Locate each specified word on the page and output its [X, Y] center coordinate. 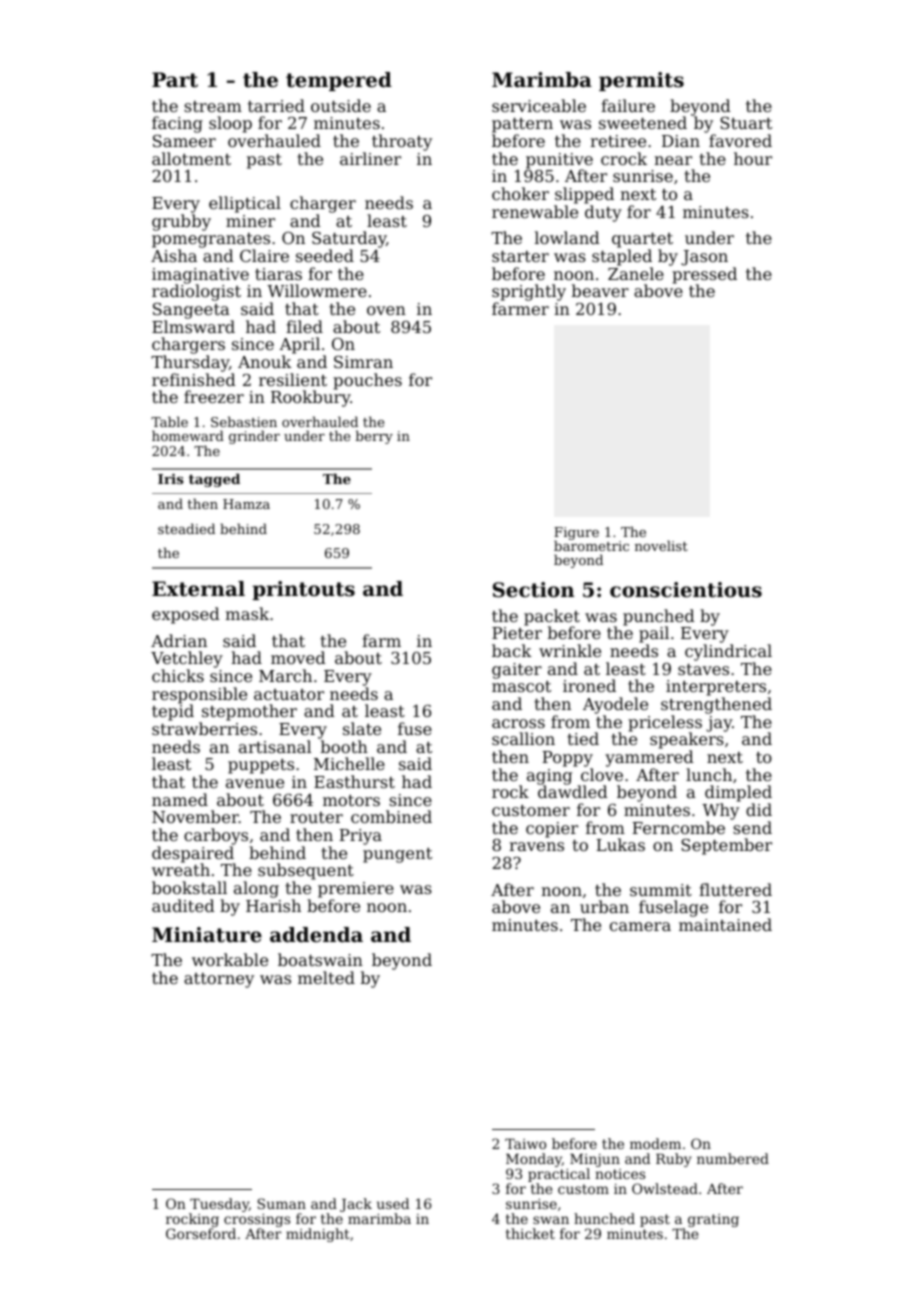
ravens [536, 846]
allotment [191, 158]
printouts [303, 590]
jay [719, 724]
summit [661, 890]
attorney [219, 980]
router [316, 817]
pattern [522, 125]
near [673, 160]
